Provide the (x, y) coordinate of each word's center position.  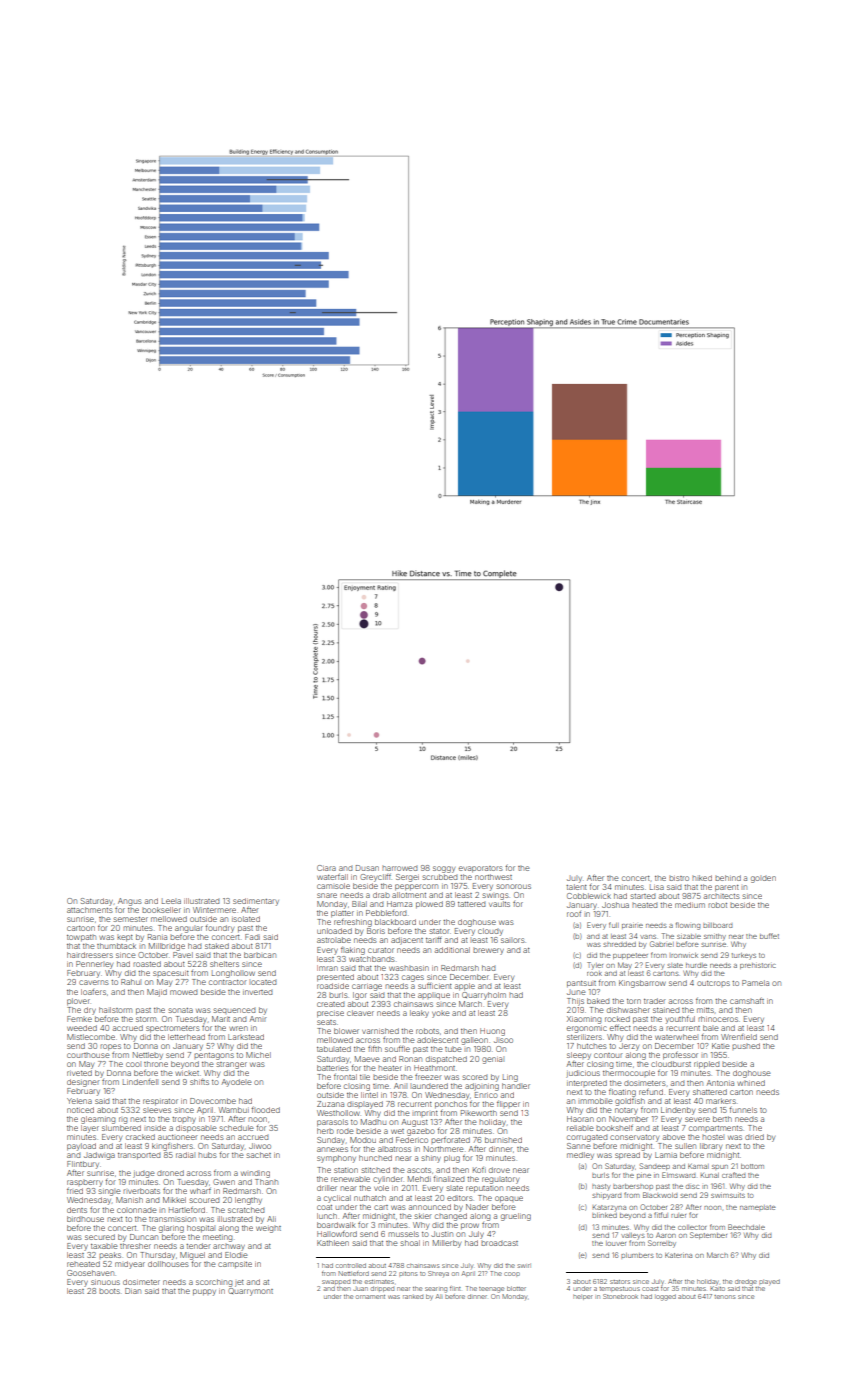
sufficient (435, 986)
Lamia (666, 1155)
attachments (90, 910)
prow (470, 1226)
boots (109, 1291)
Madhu (373, 1122)
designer (83, 1083)
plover (78, 1002)
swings (495, 896)
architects (722, 896)
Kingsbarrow (642, 984)
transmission (172, 1219)
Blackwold (660, 1195)
